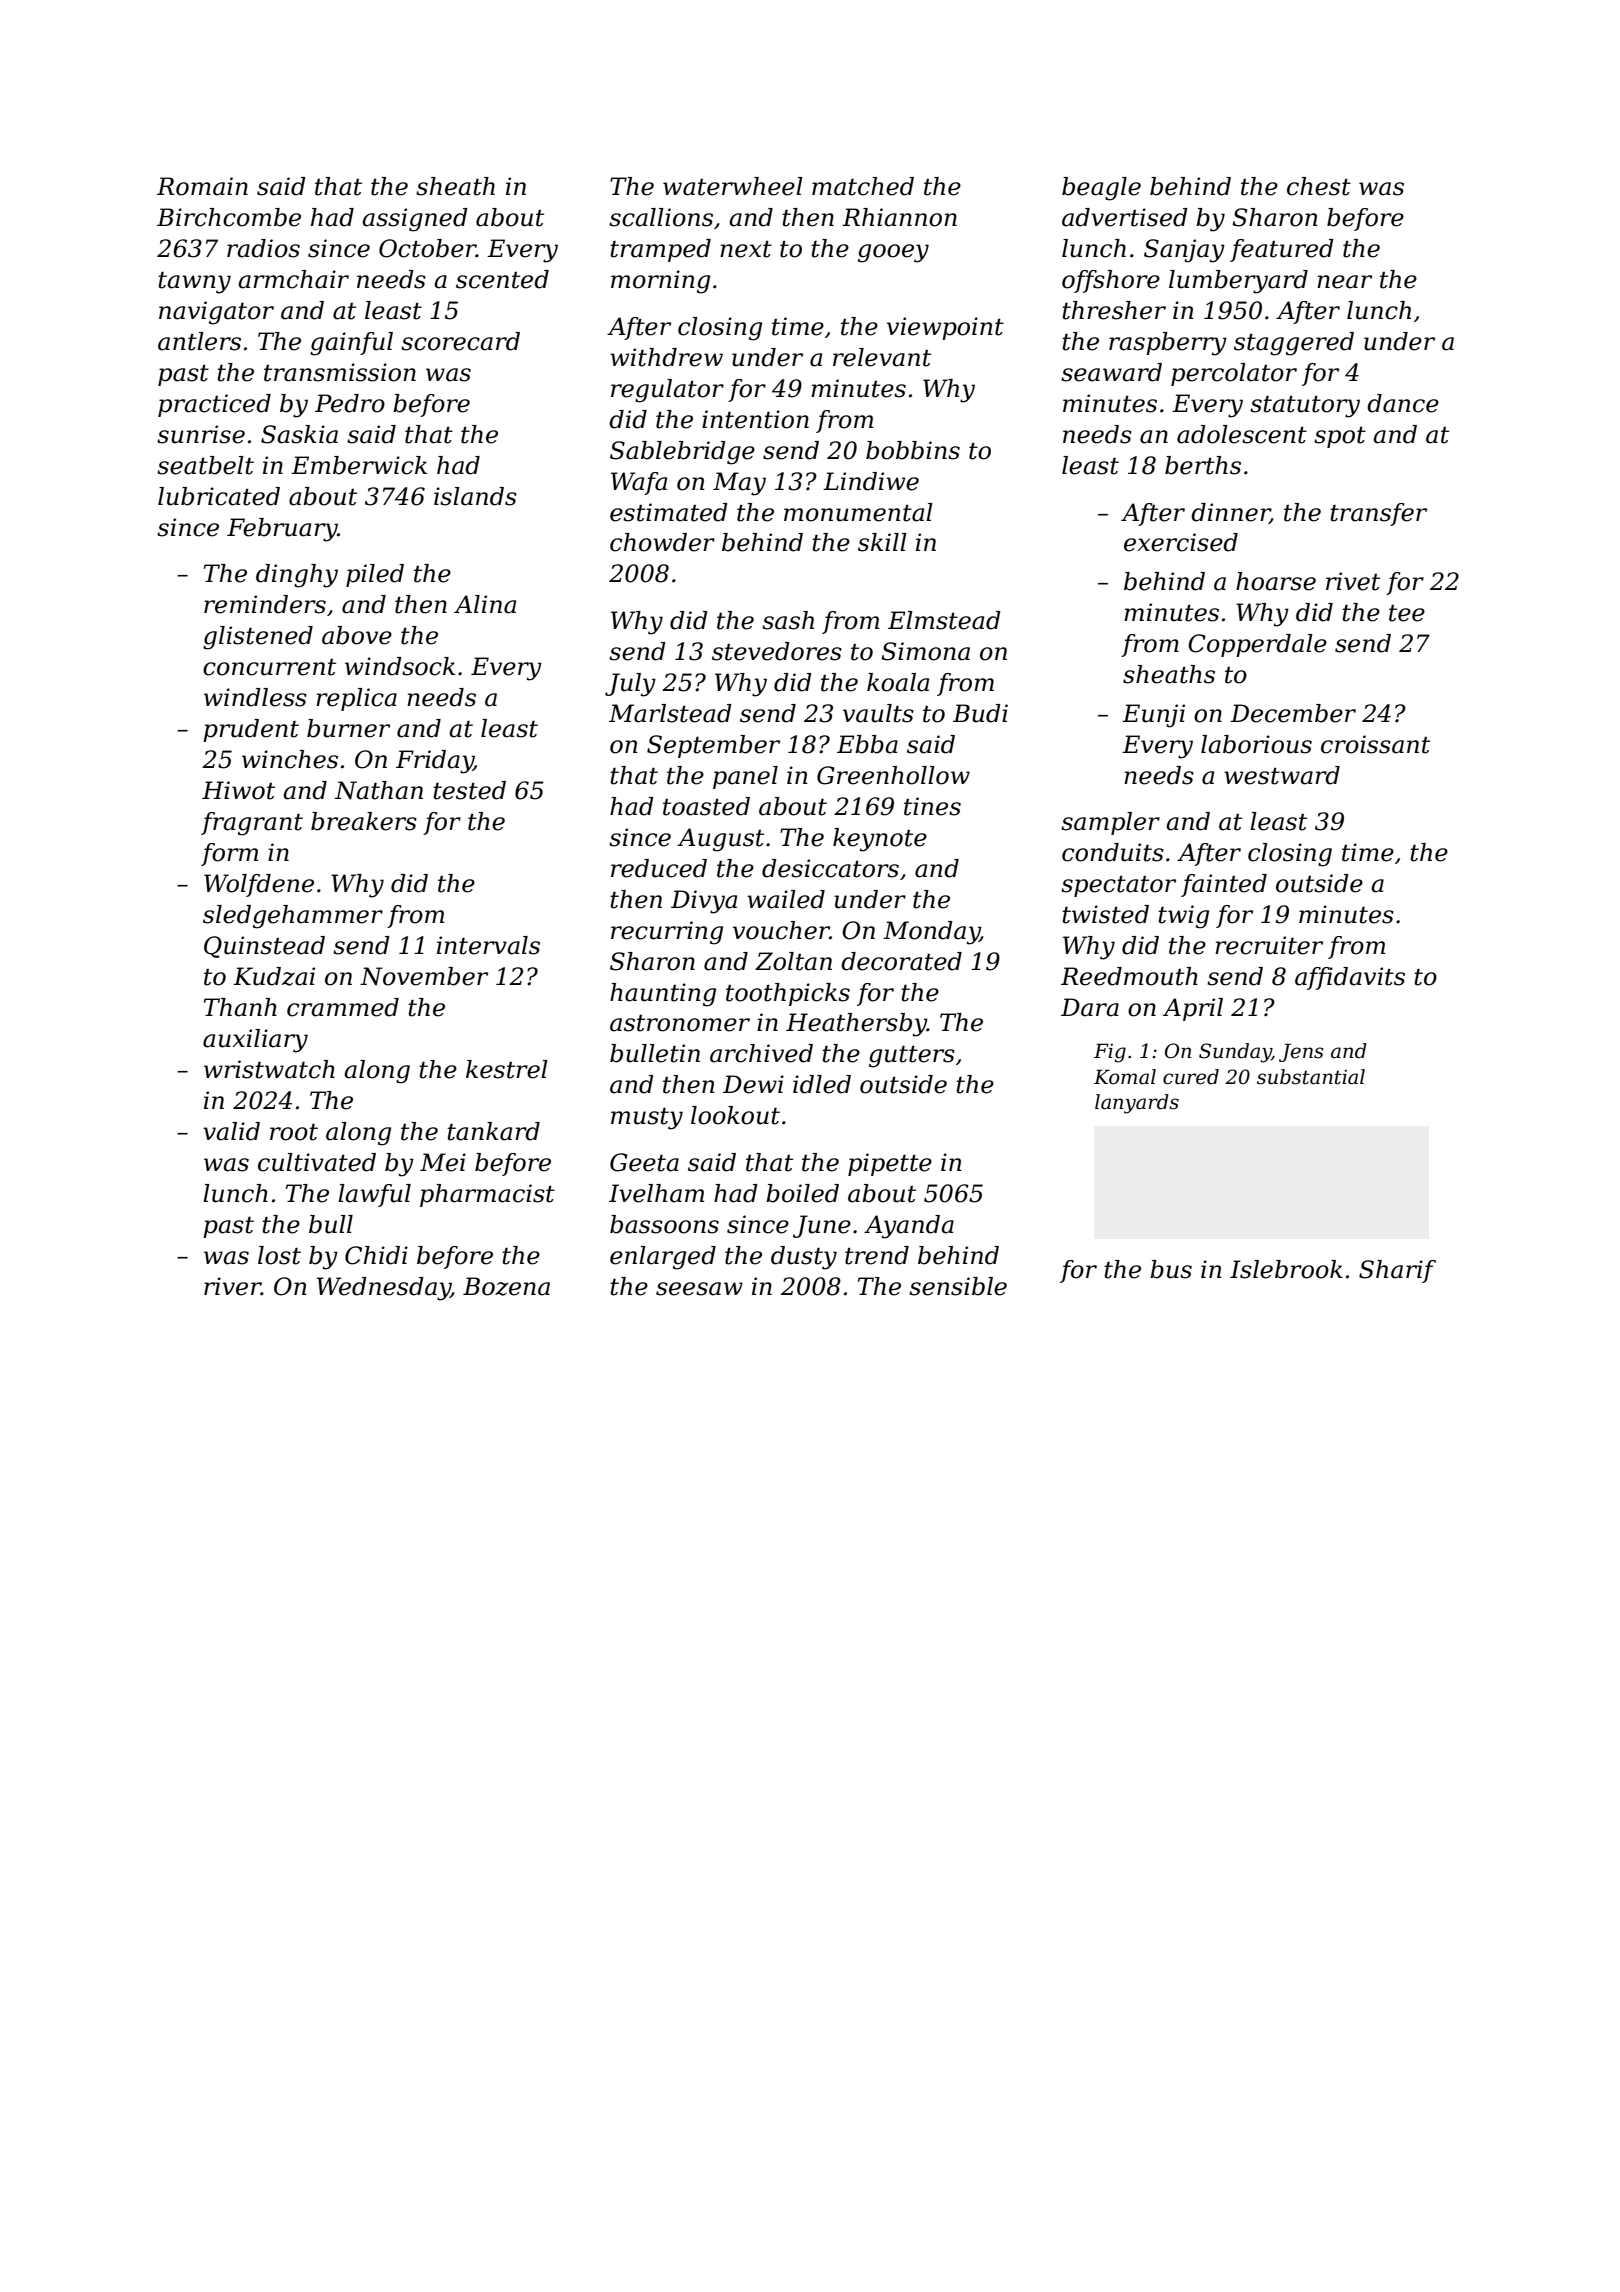 The image size is (1620, 2292). What do you see at coordinates (863, 186) in the screenshot?
I see `matched` at bounding box center [863, 186].
